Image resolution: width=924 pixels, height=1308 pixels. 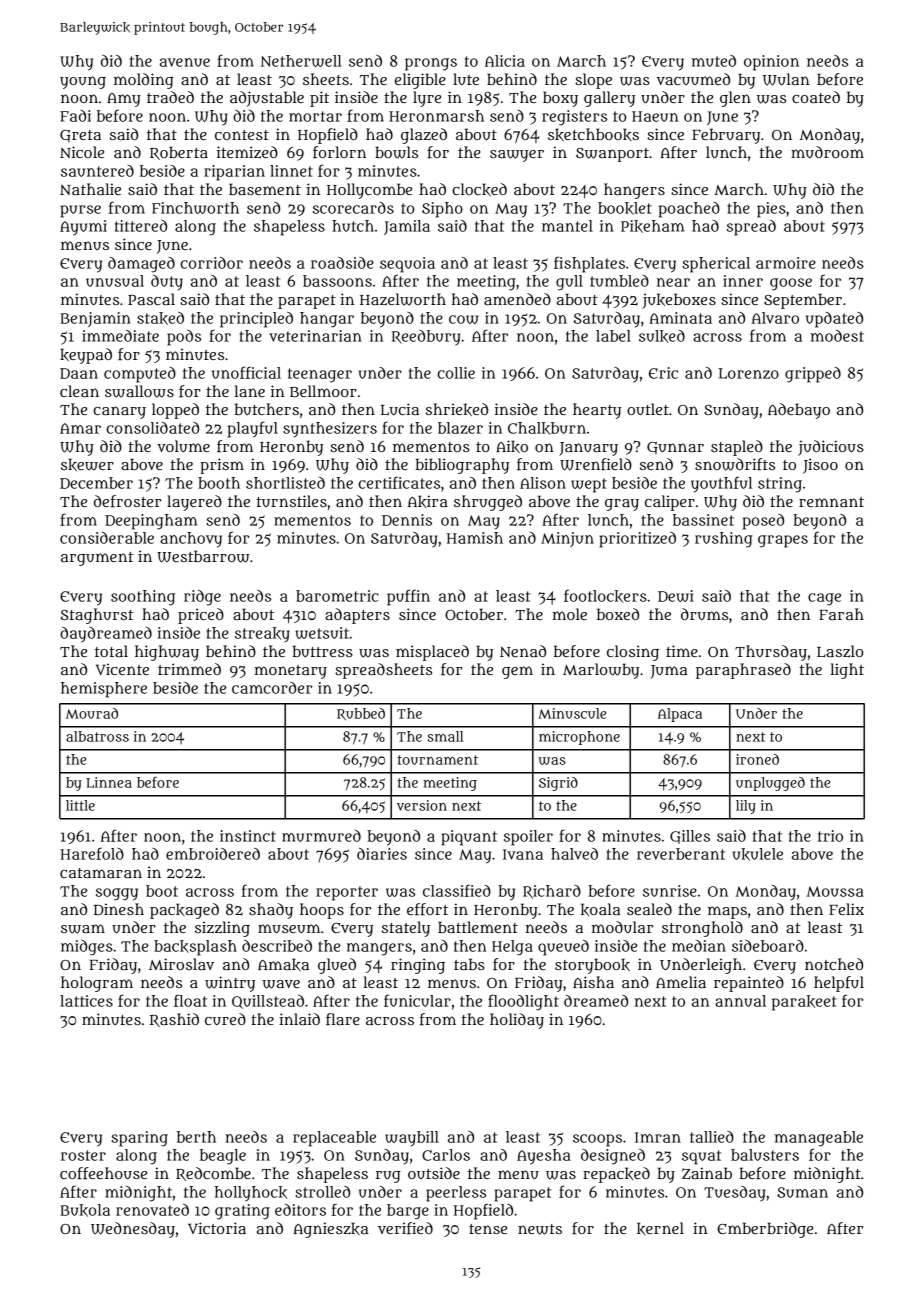 What do you see at coordinates (469, 964) in the screenshot?
I see `tabs` at bounding box center [469, 964].
